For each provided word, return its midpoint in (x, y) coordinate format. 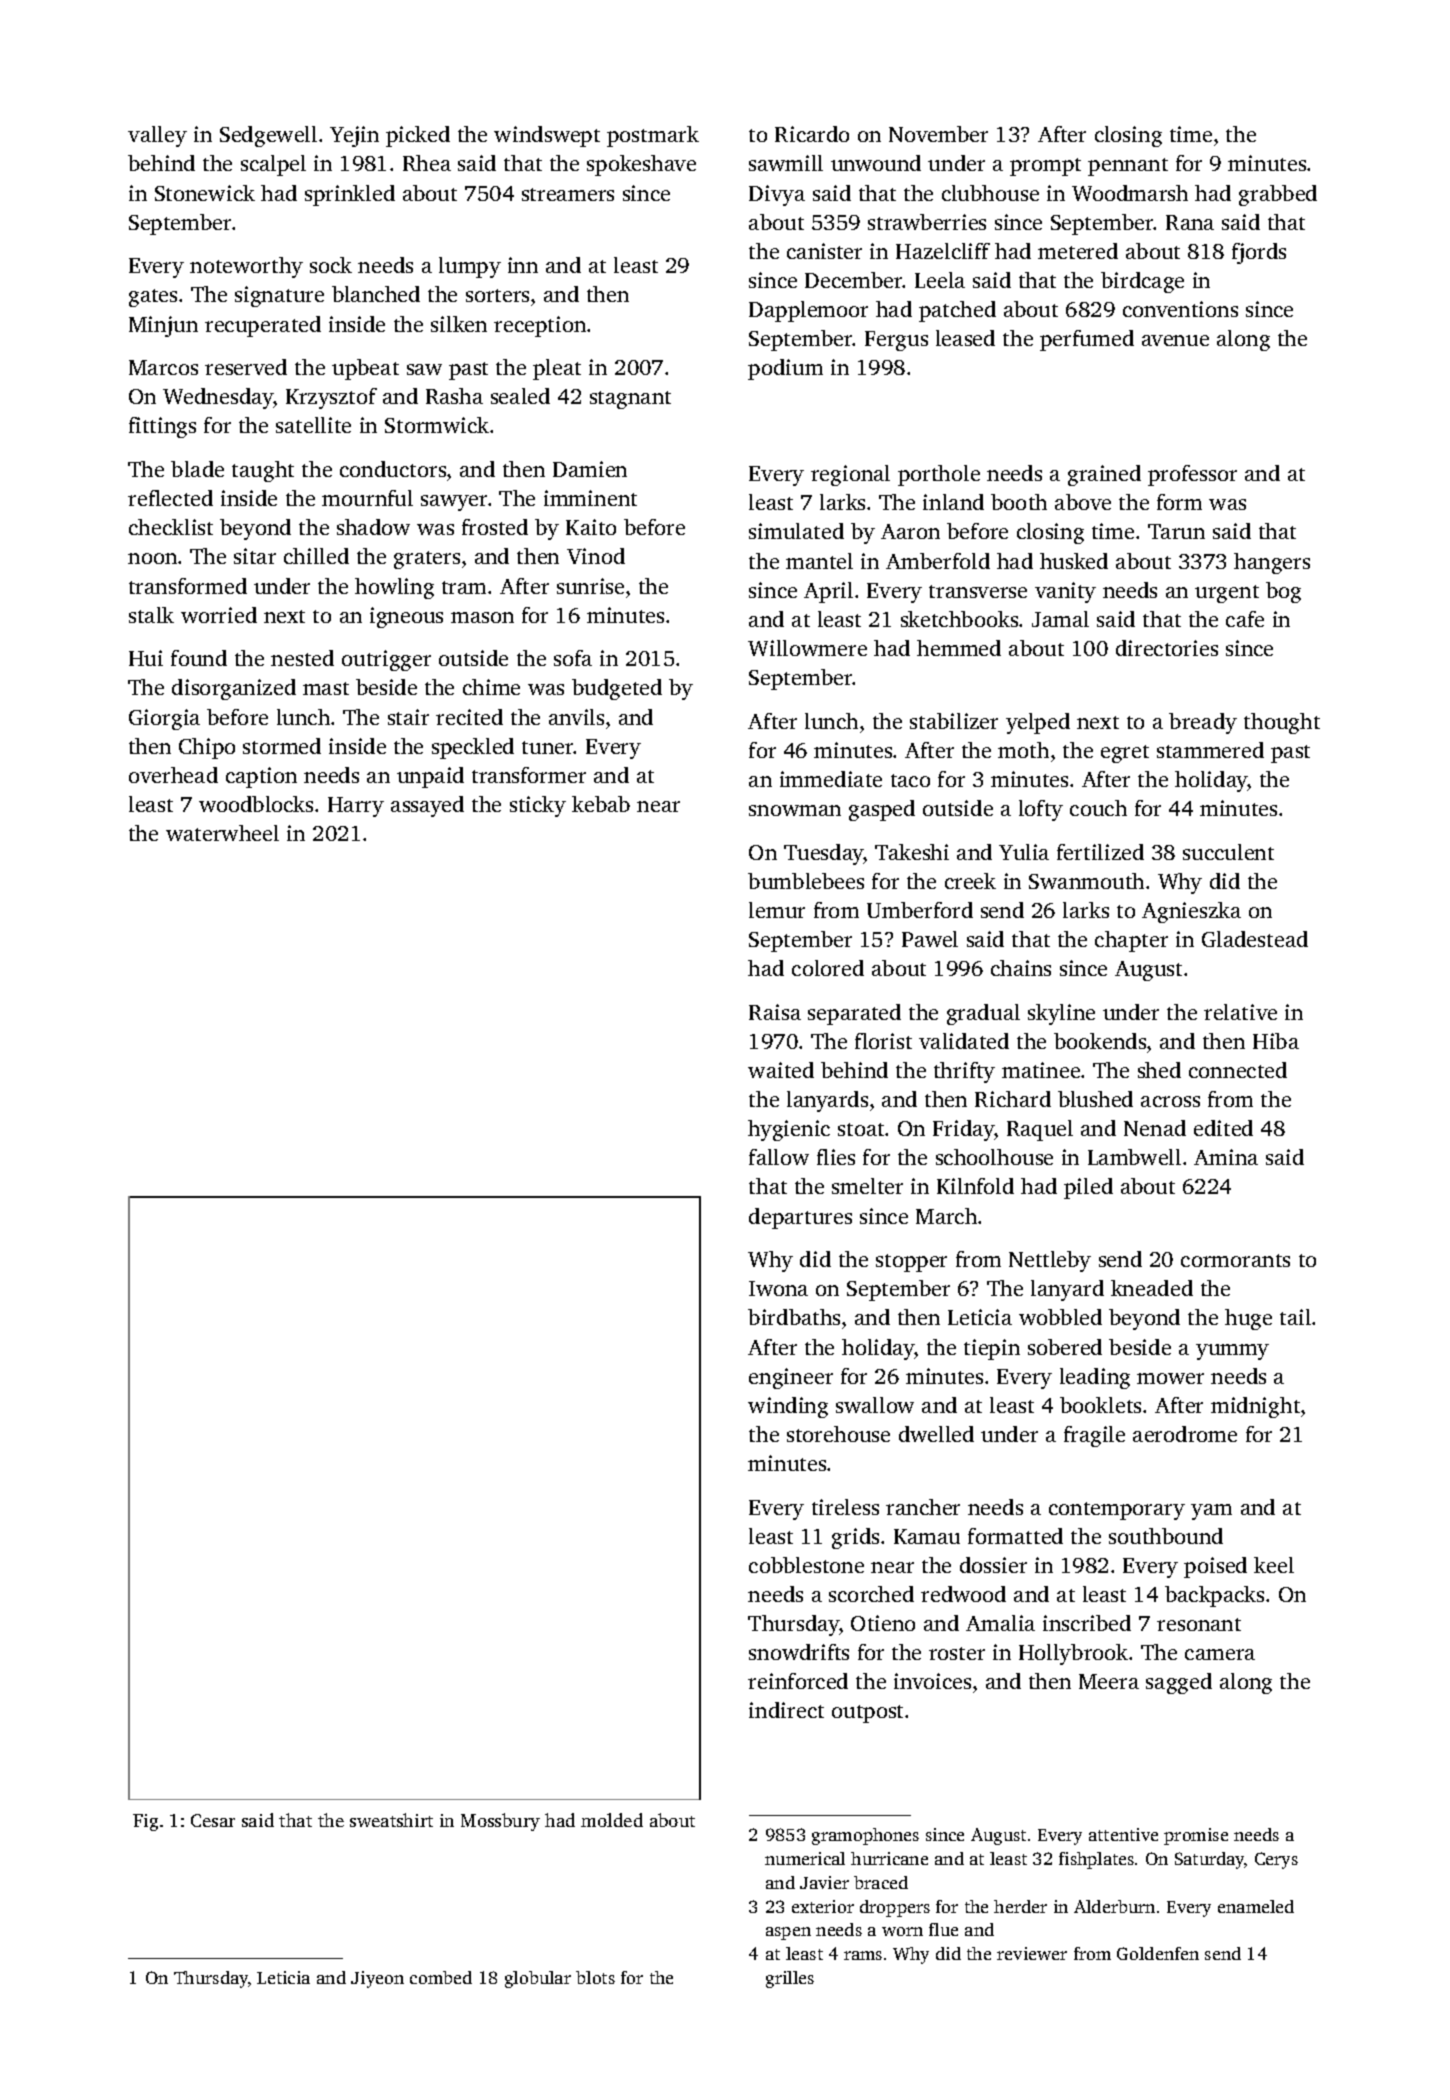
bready (1203, 723)
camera (1220, 1654)
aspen (788, 1933)
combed (441, 1977)
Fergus (896, 341)
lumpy (470, 267)
